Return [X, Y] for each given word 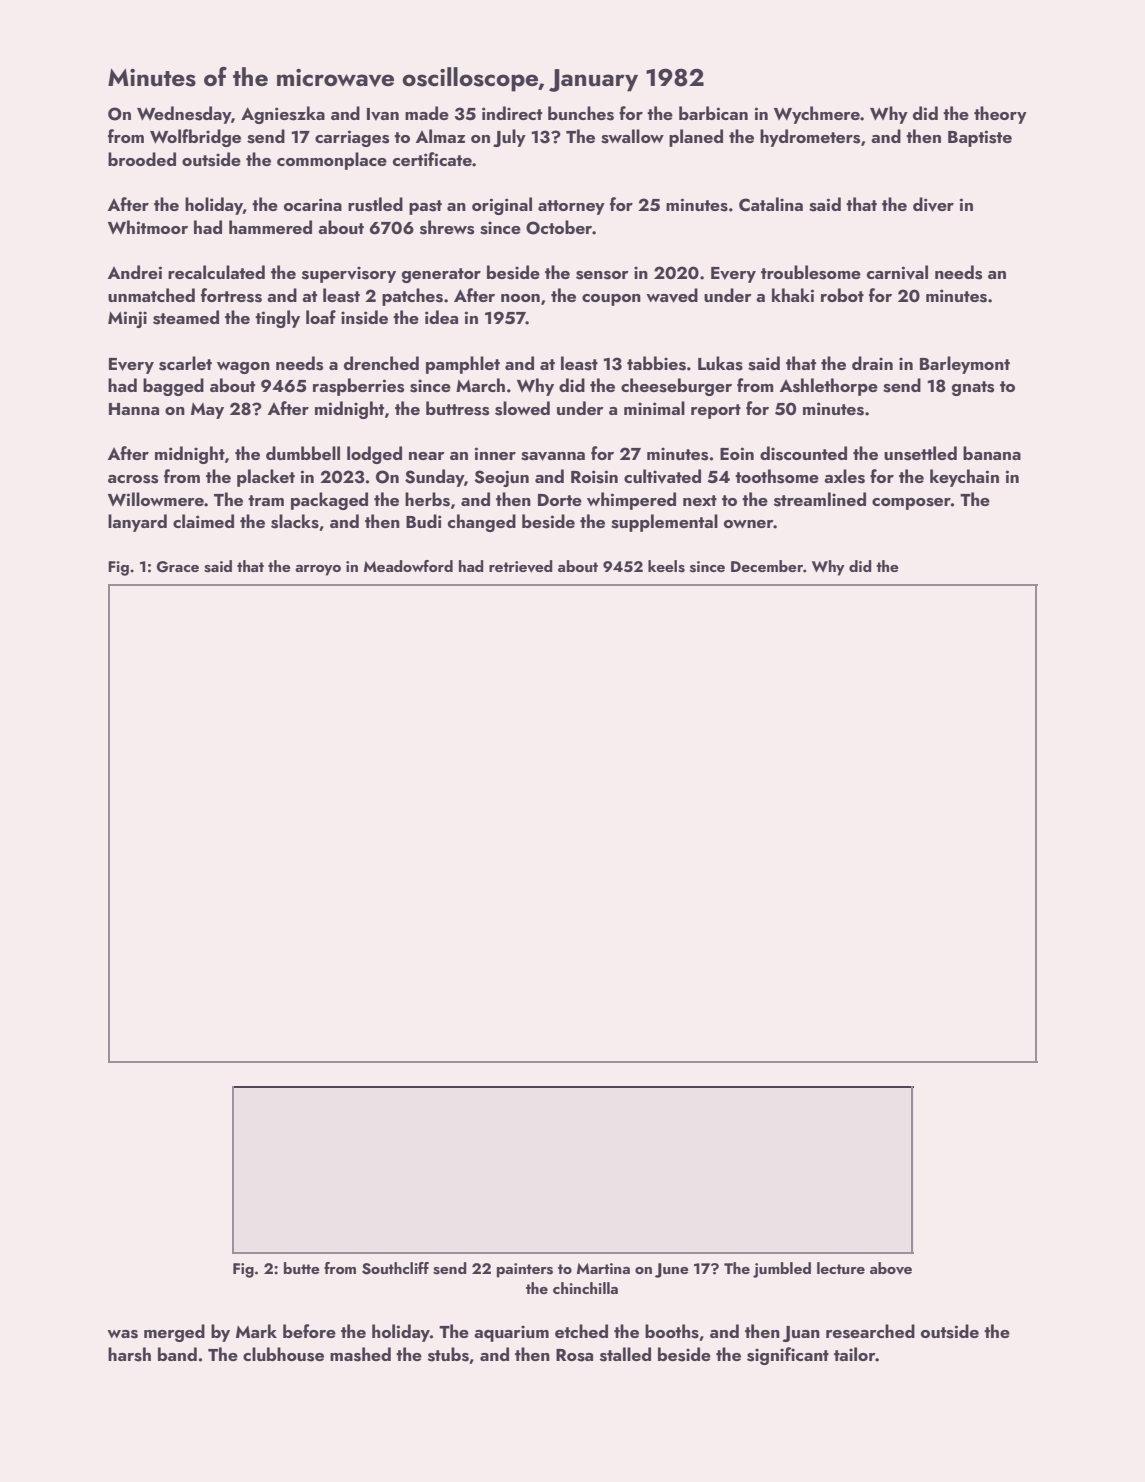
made [427, 113]
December [767, 566]
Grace [178, 567]
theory [1000, 115]
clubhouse [283, 1354]
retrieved [521, 566]
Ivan [383, 114]
